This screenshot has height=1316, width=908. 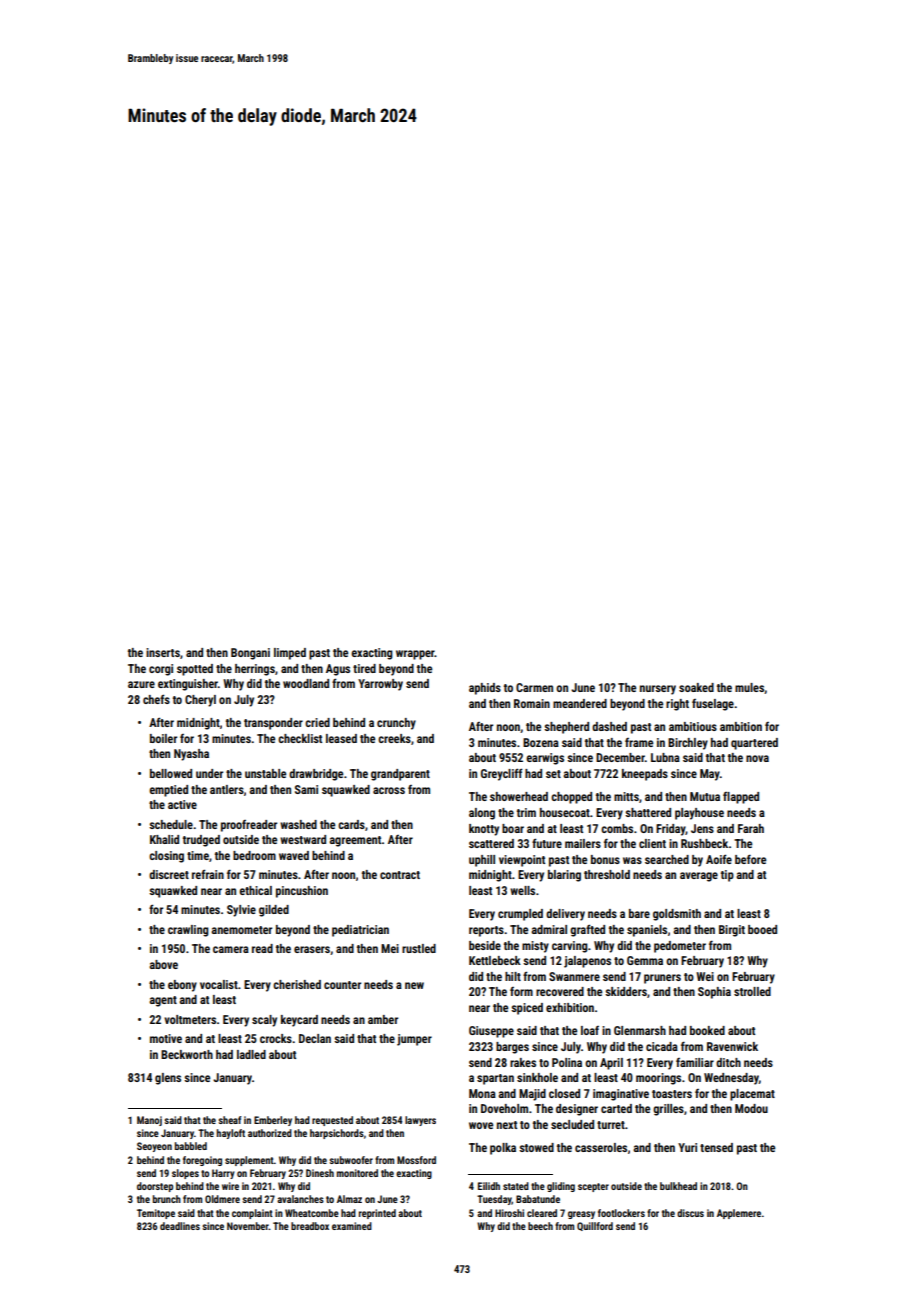 I want to click on Farah, so click(x=751, y=828).
